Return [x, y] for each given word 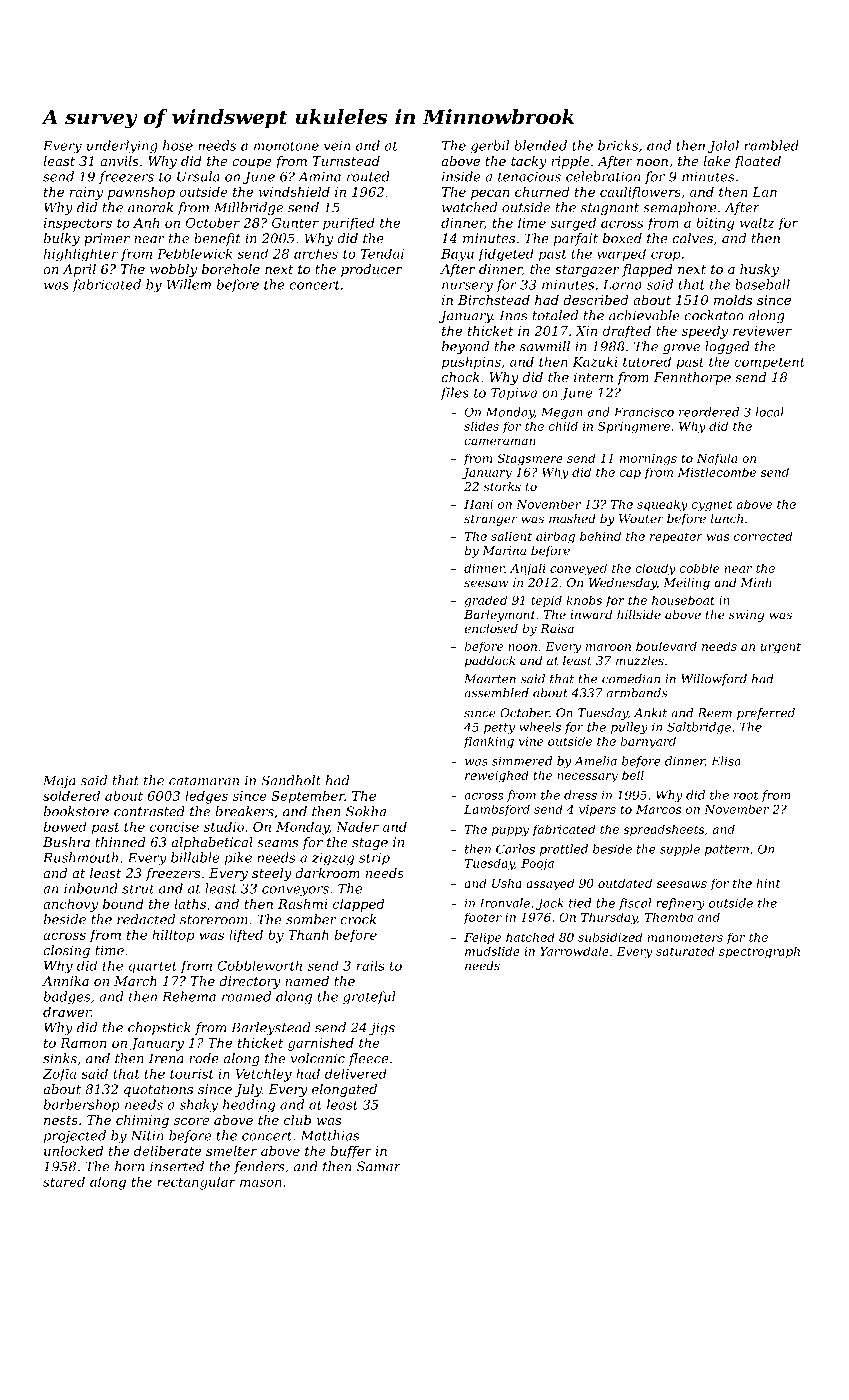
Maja [59, 781]
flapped [647, 270]
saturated [685, 951]
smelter [231, 1151]
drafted [627, 332]
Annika [65, 981]
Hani [478, 504]
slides [481, 426]
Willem [189, 284]
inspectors [78, 224]
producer [371, 270]
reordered [709, 412]
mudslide [492, 951]
